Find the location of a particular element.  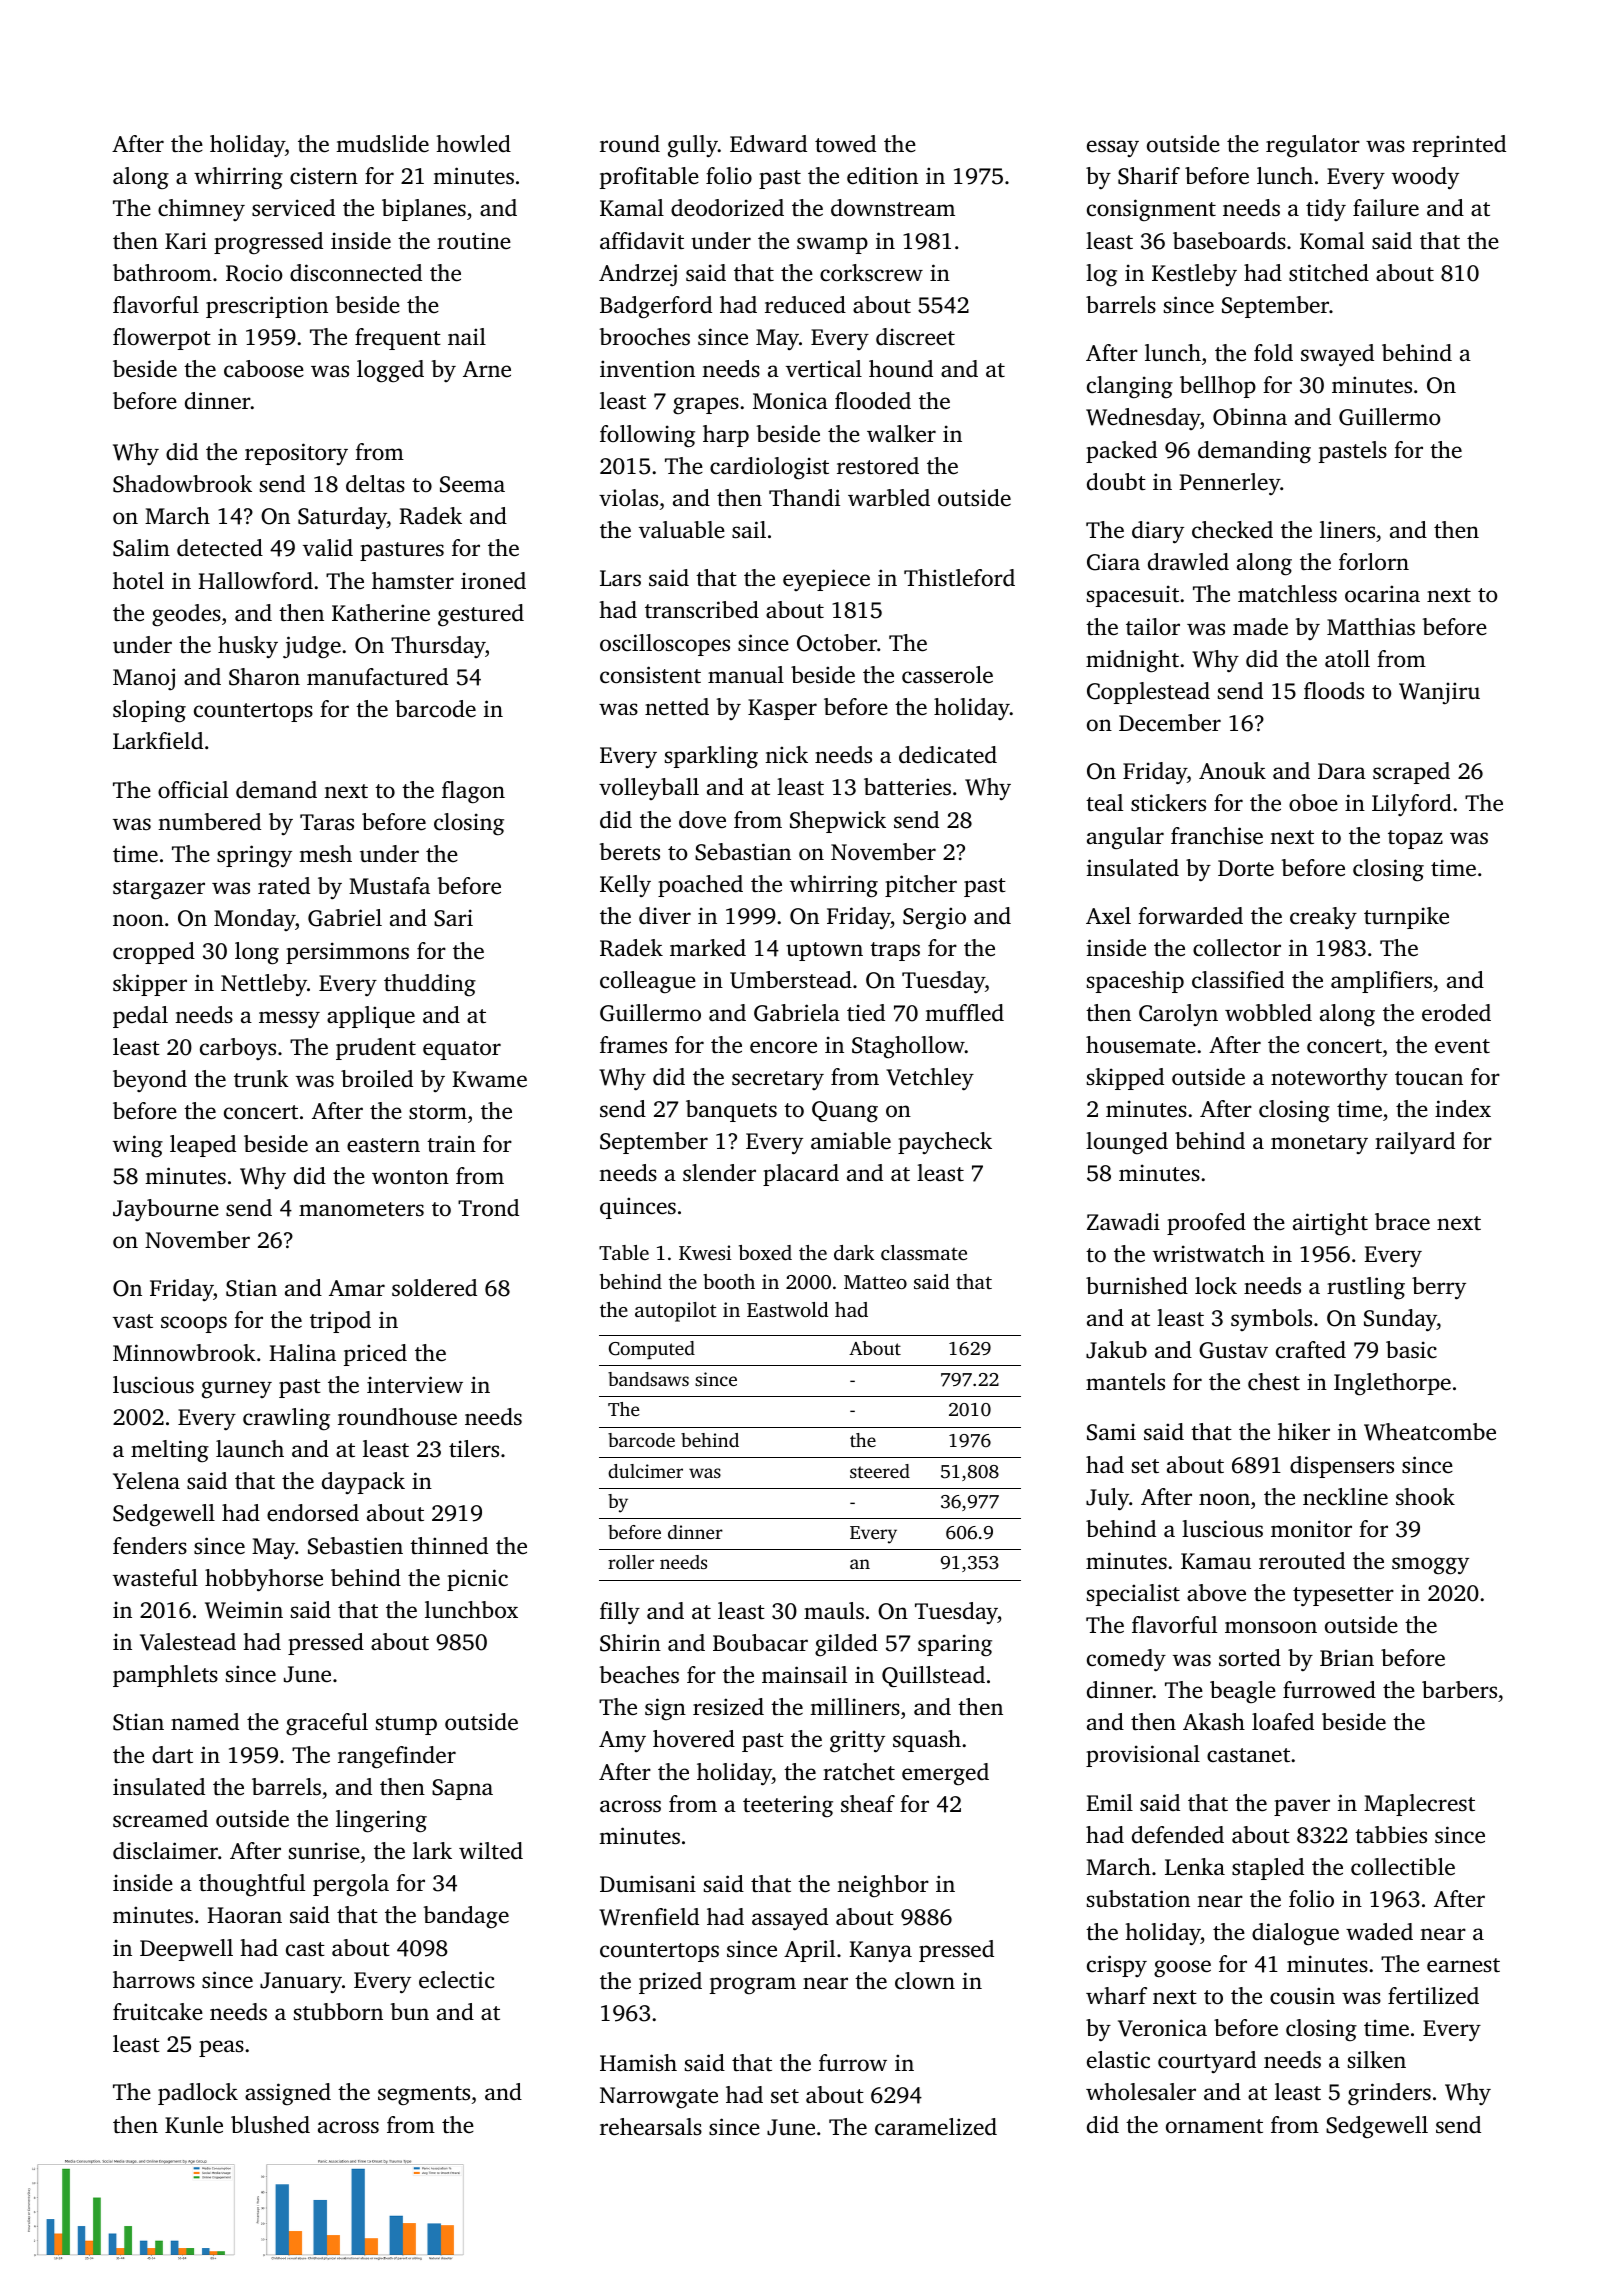

collectible is located at coordinates (1403, 1867).
